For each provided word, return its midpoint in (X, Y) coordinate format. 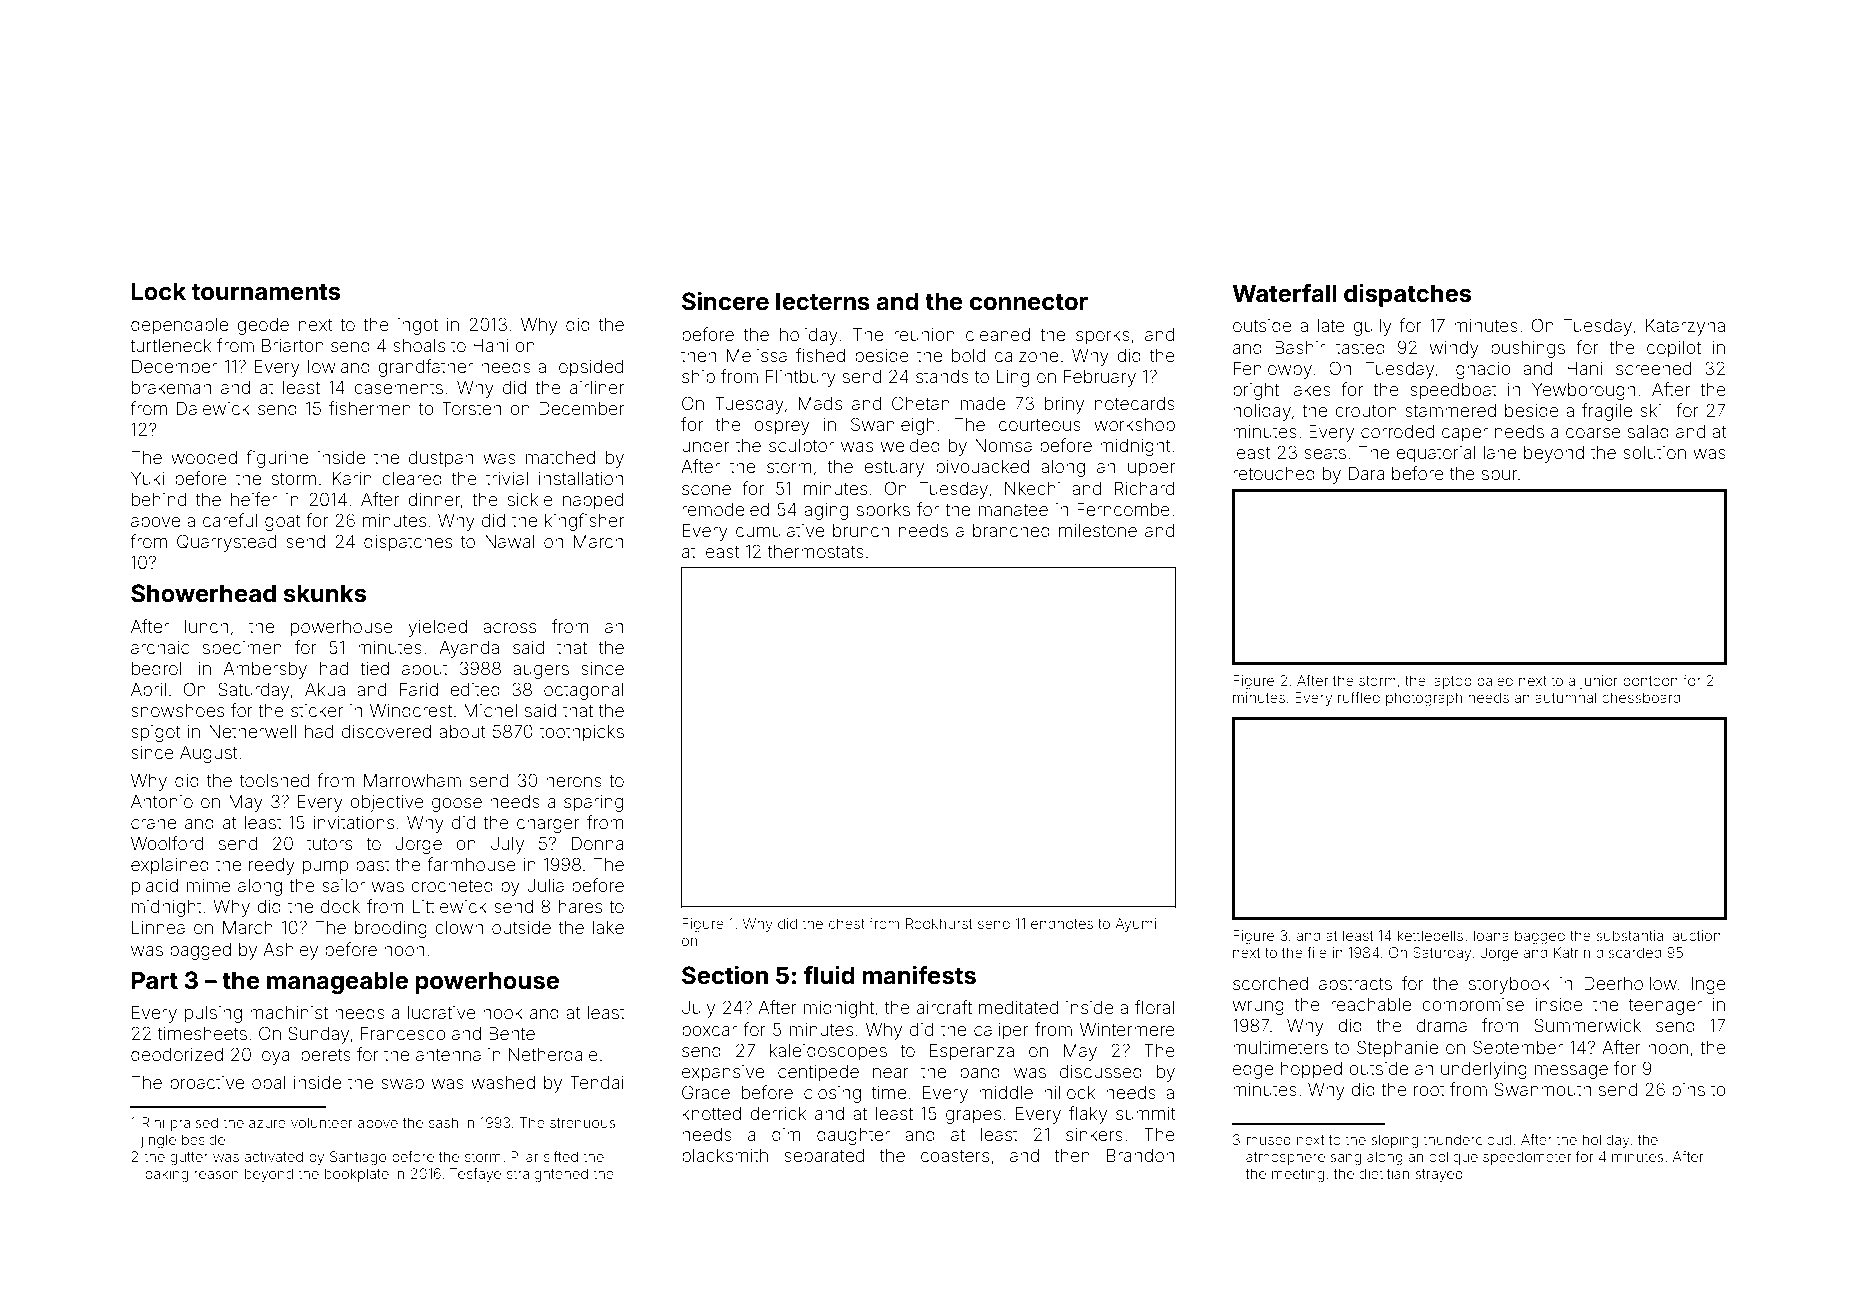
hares (580, 906)
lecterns (823, 301)
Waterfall (1284, 293)
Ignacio (1481, 370)
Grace (706, 1092)
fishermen (370, 408)
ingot (418, 326)
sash (443, 1122)
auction (1696, 935)
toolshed (274, 780)
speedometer (1527, 1158)
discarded (1629, 952)
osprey (782, 428)
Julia (545, 885)
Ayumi (1135, 925)
